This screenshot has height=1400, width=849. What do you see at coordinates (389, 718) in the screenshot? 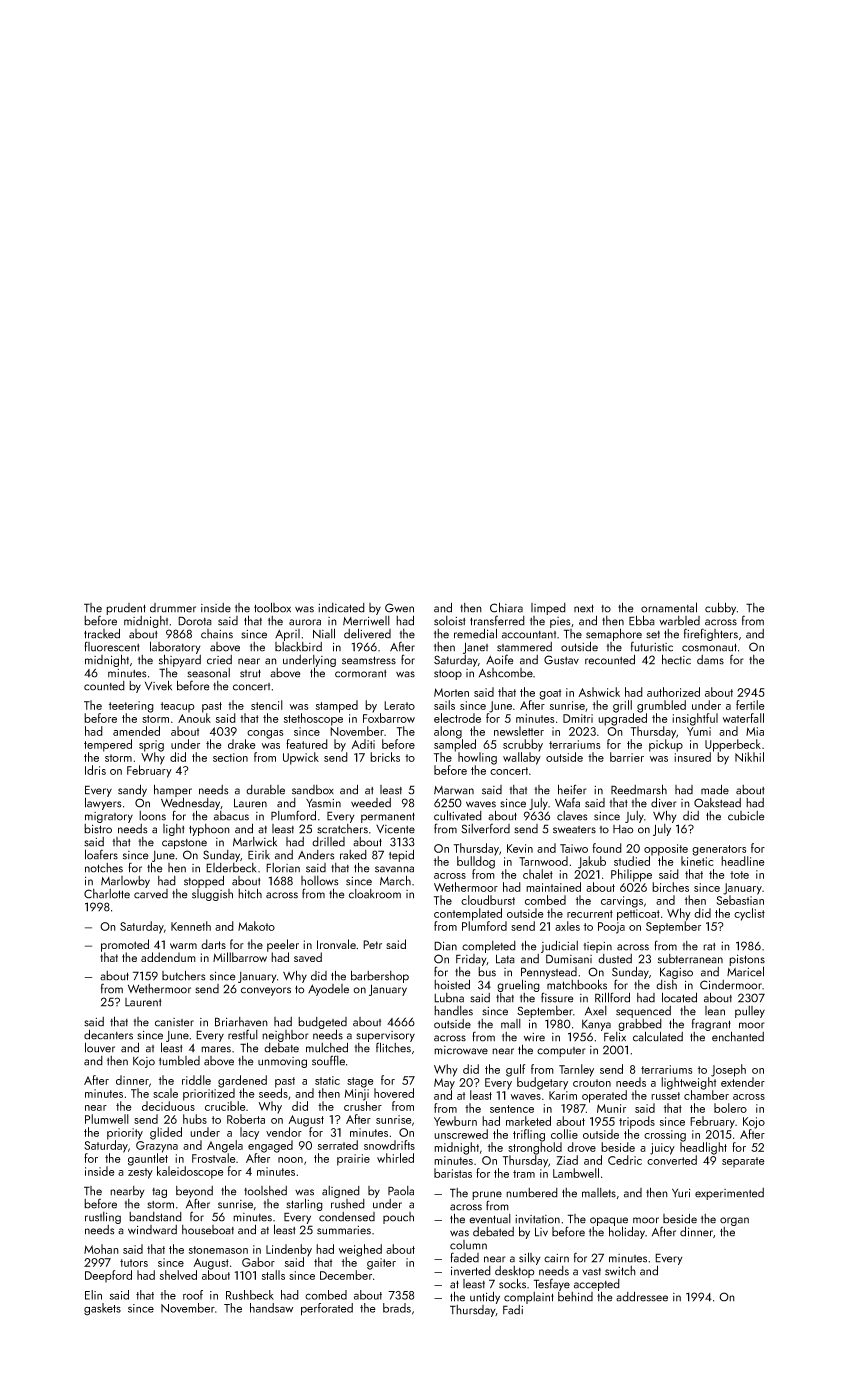
I see `Foxbarrow` at bounding box center [389, 718].
